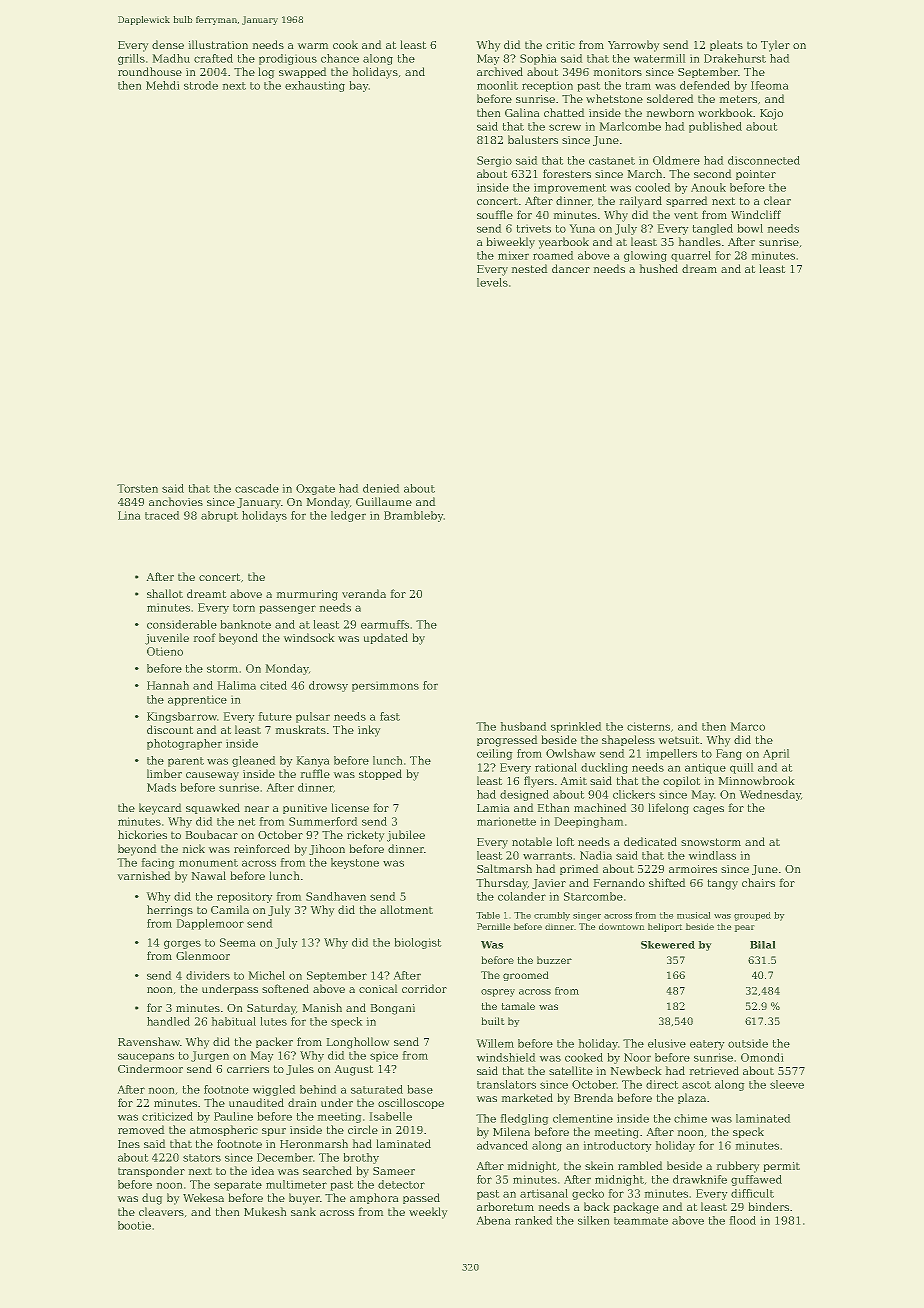  Describe the element at coordinates (257, 488) in the page. I see `cascade` at that location.
